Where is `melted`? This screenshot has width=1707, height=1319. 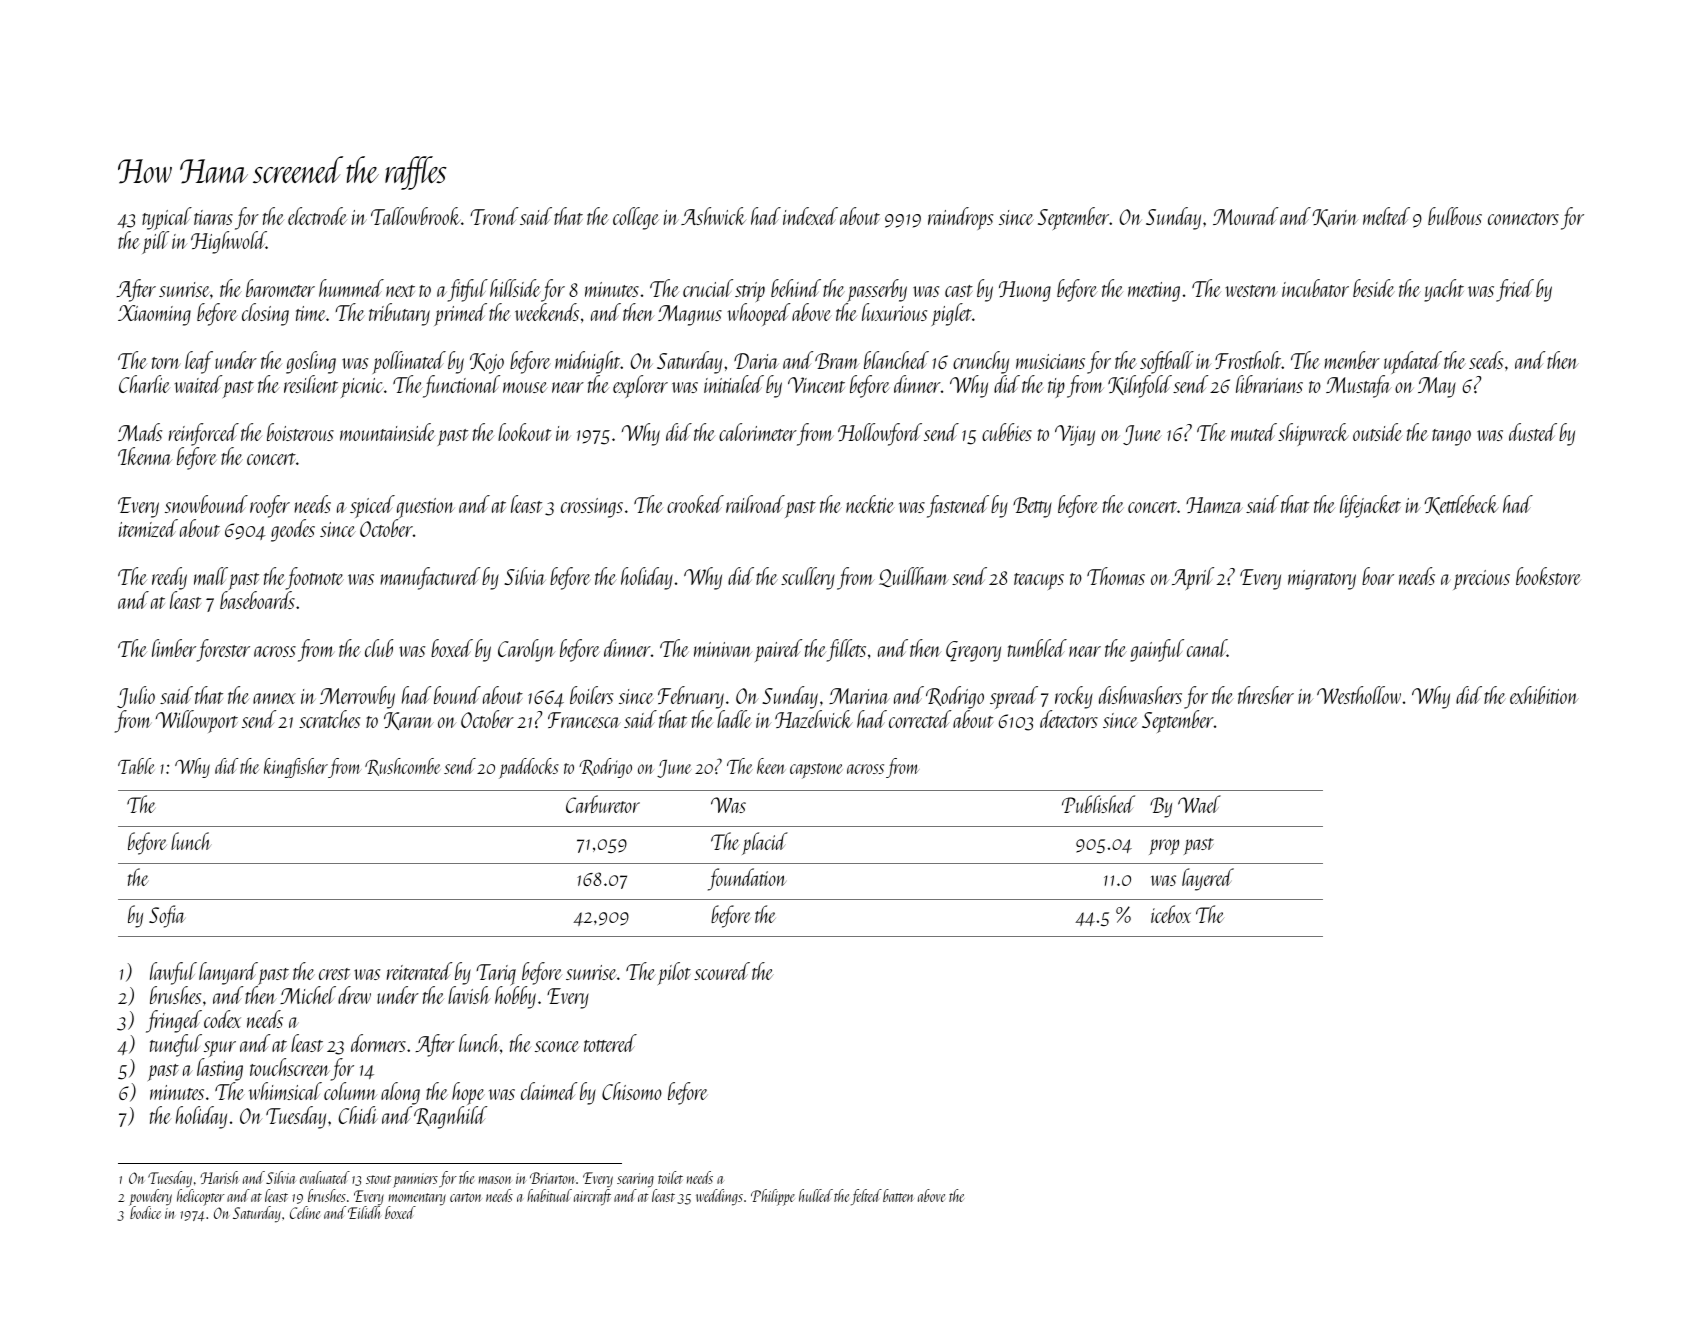
melted is located at coordinates (1386, 216).
